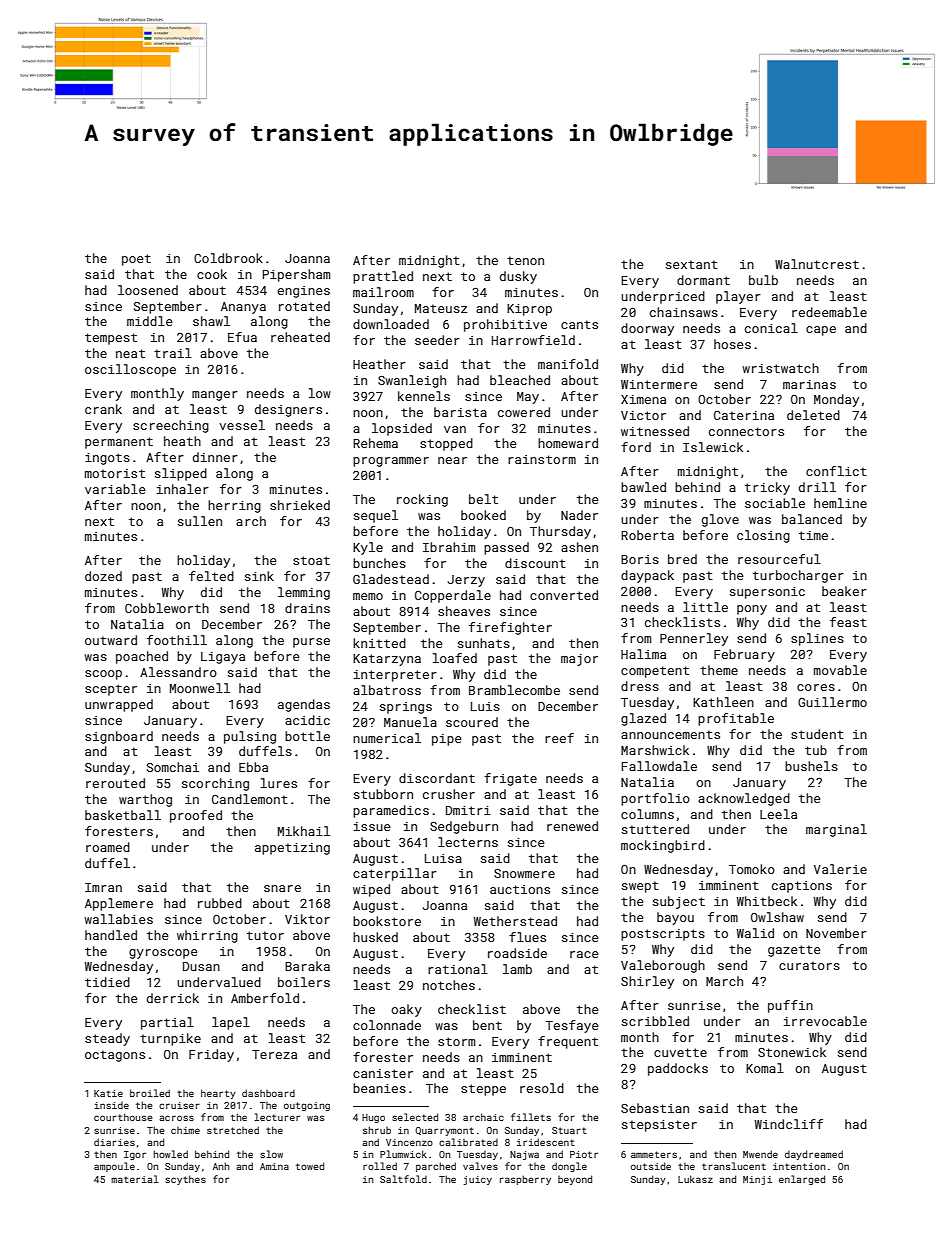 The width and height of the image is (952, 1233). I want to click on feast, so click(848, 622).
